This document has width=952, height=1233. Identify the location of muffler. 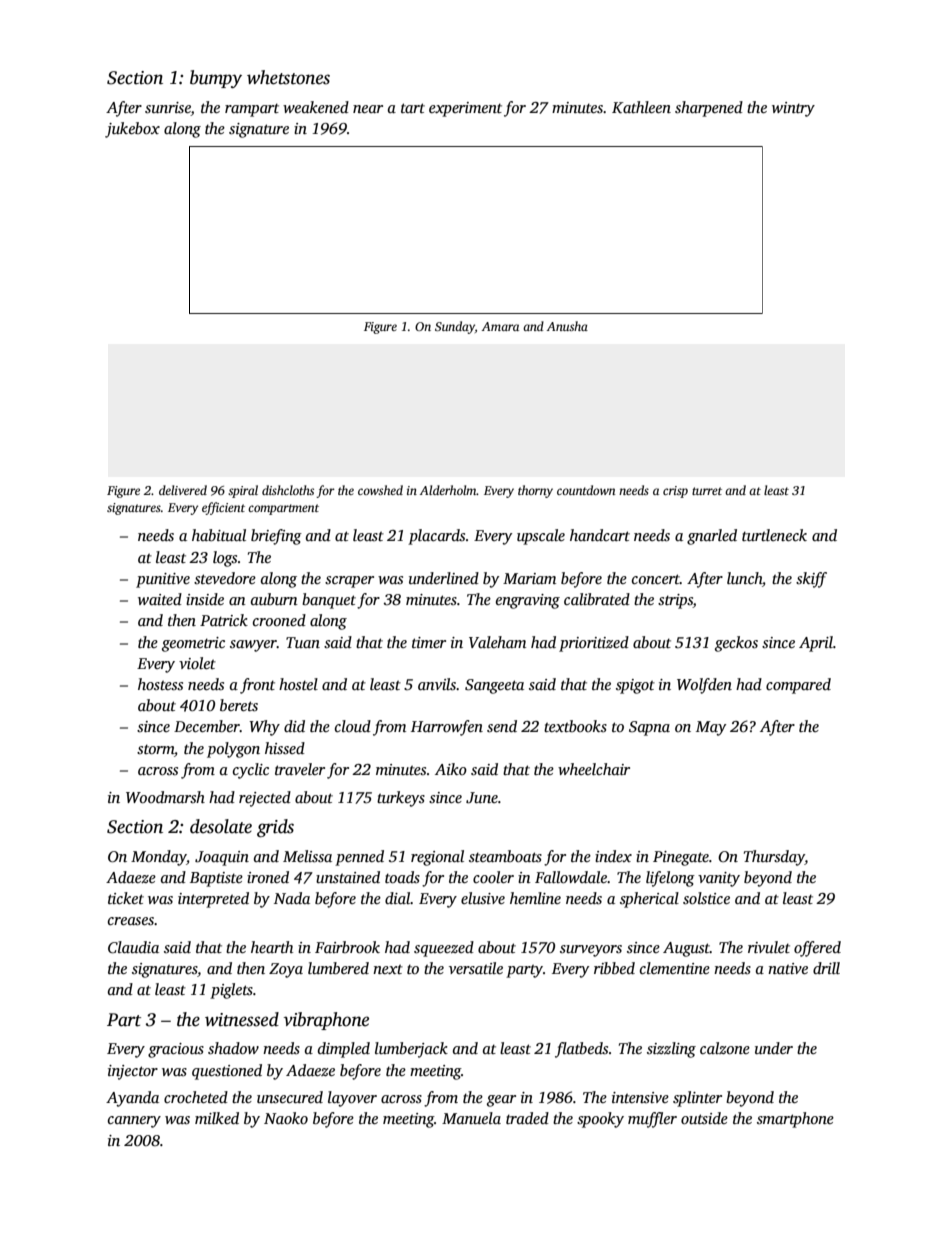
(652, 1120).
